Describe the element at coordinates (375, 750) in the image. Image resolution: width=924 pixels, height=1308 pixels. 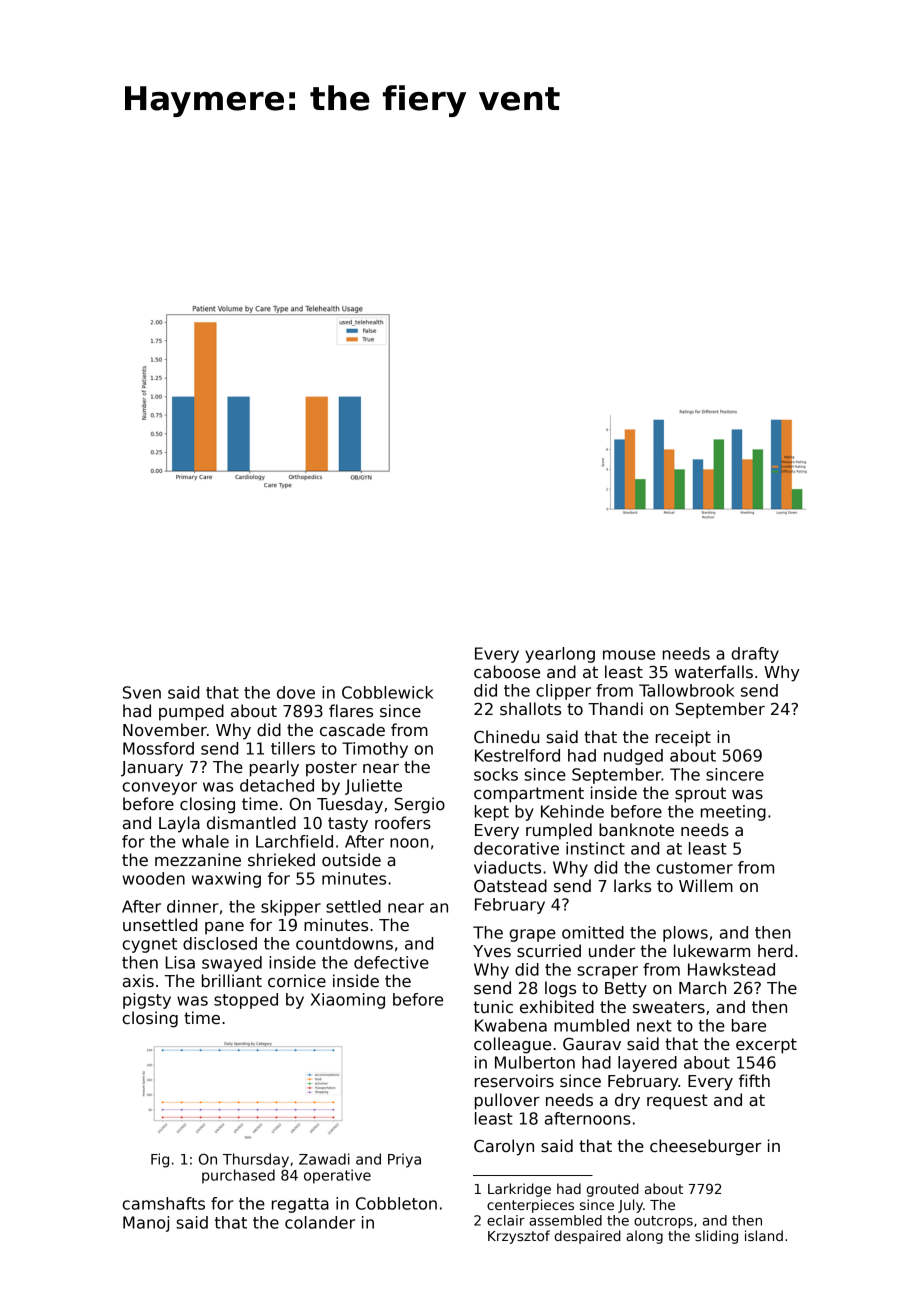
I see `Timothy` at that location.
